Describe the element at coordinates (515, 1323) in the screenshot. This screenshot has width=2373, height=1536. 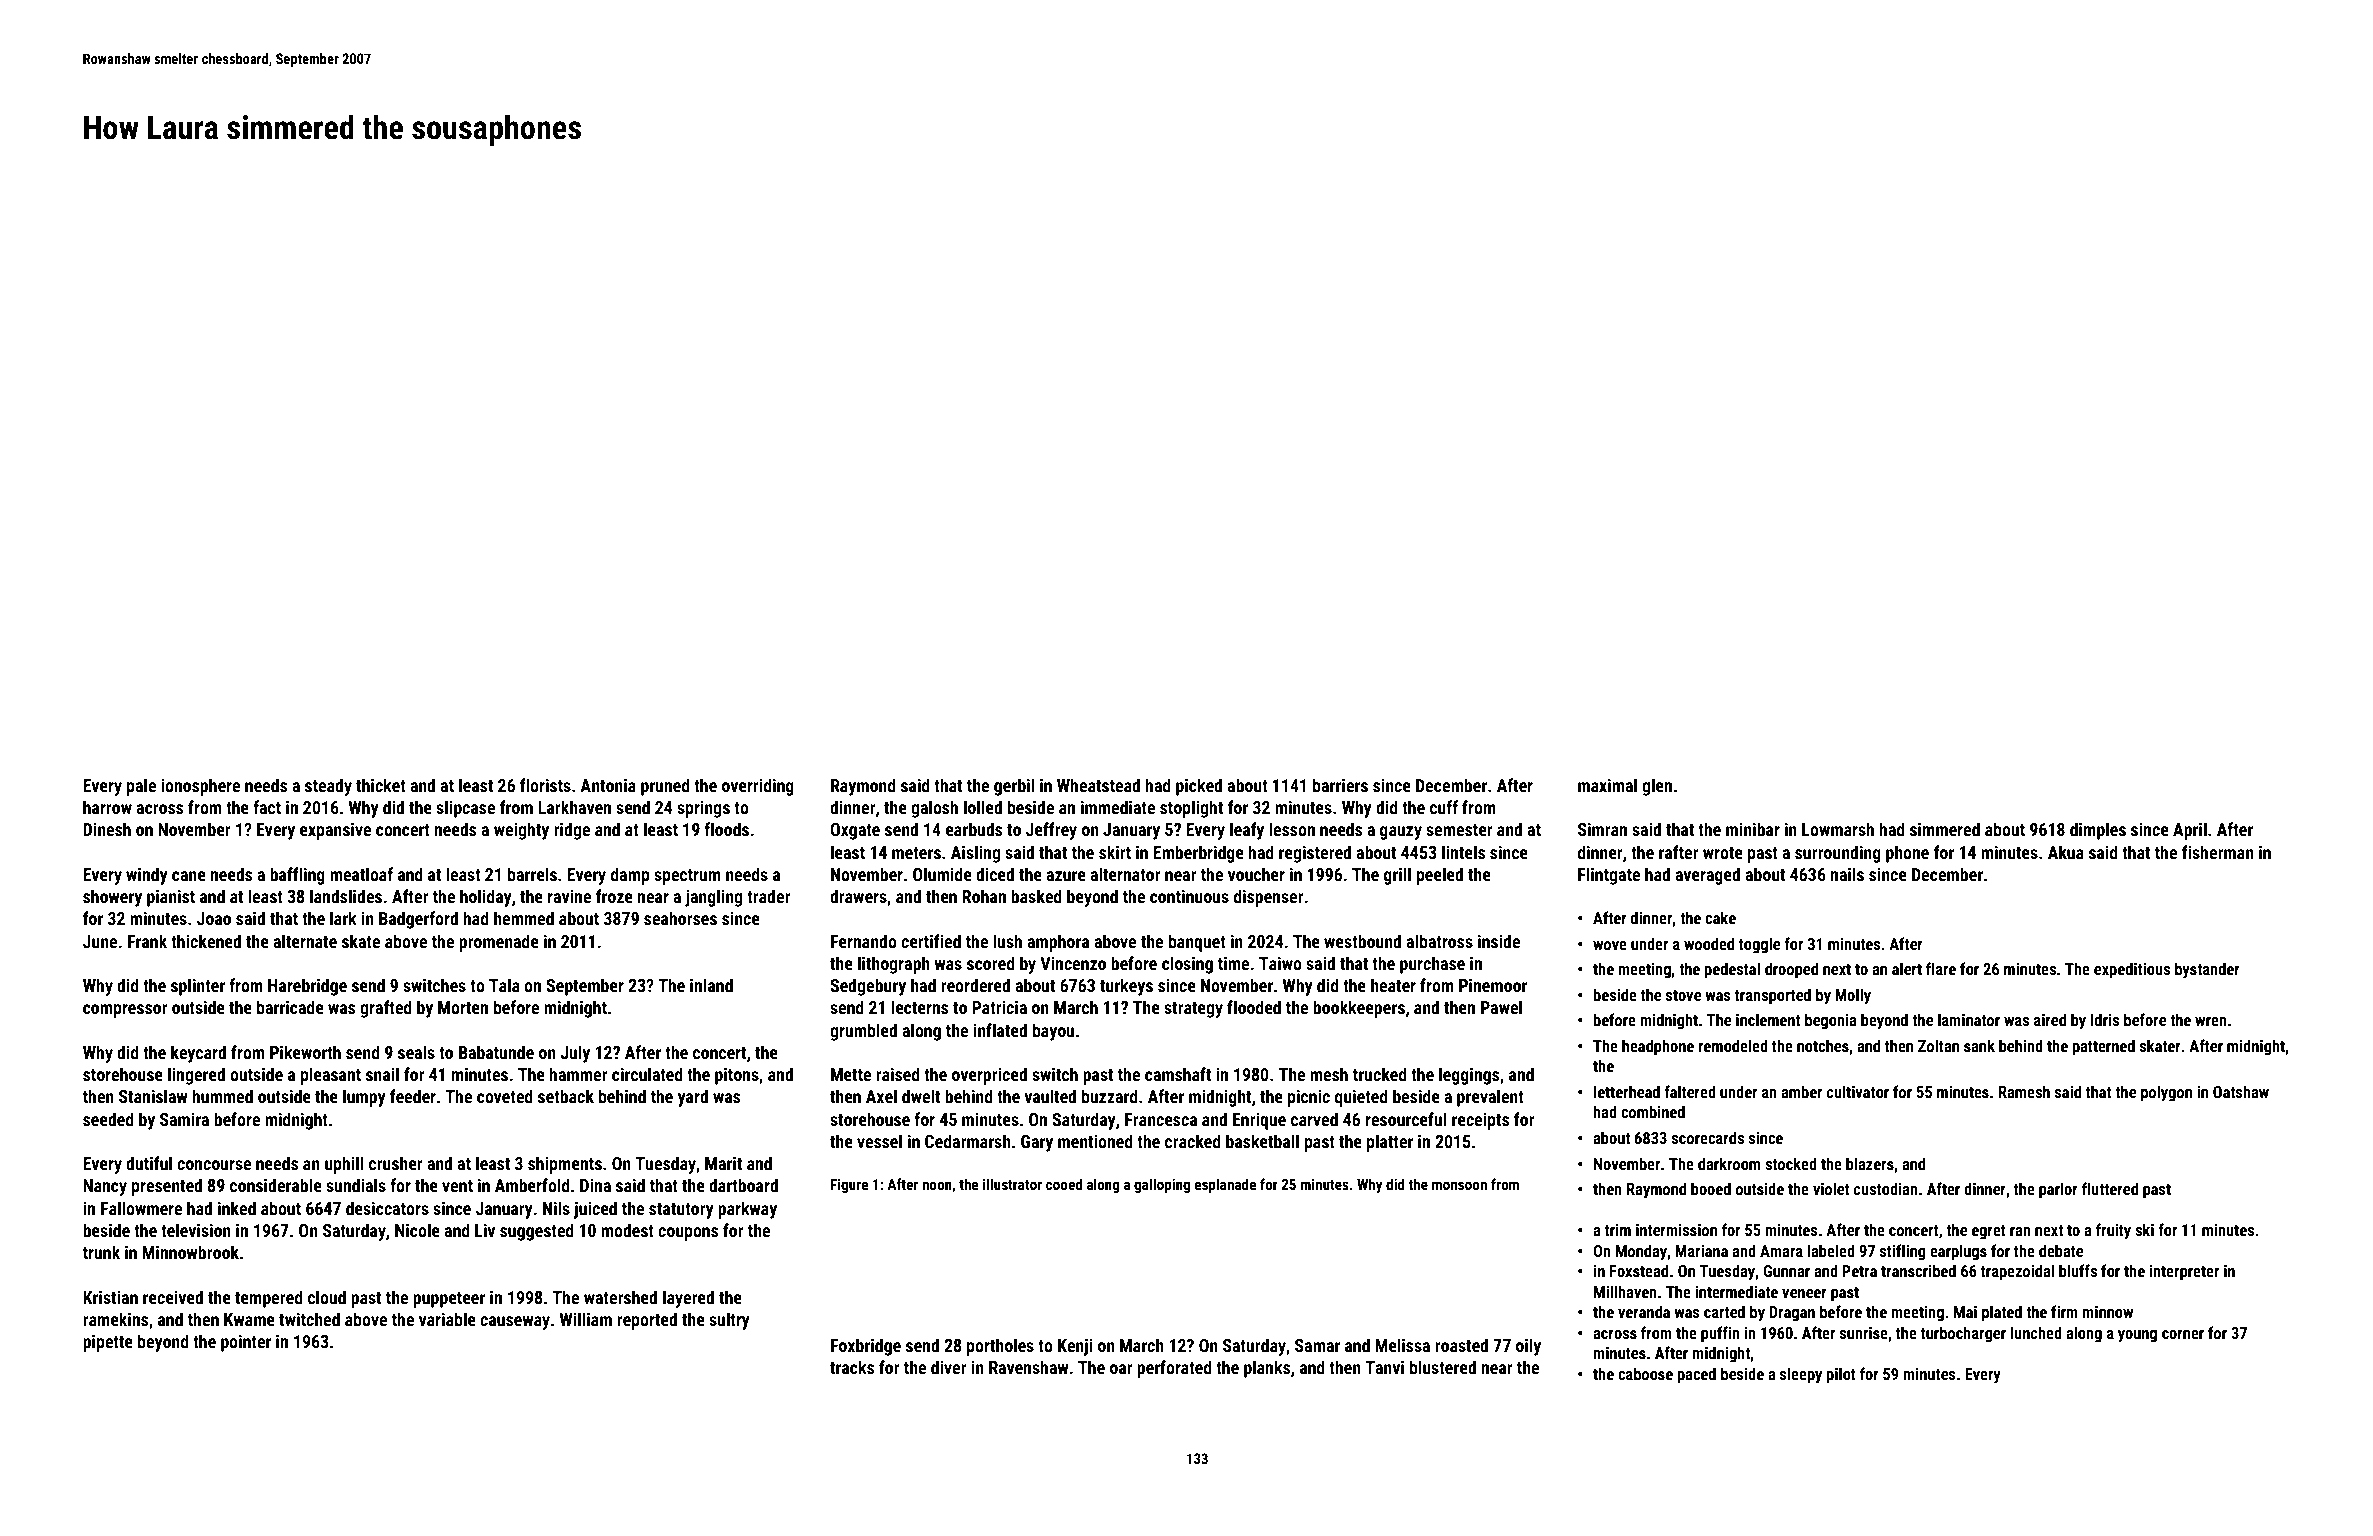
I see `causeway` at that location.
